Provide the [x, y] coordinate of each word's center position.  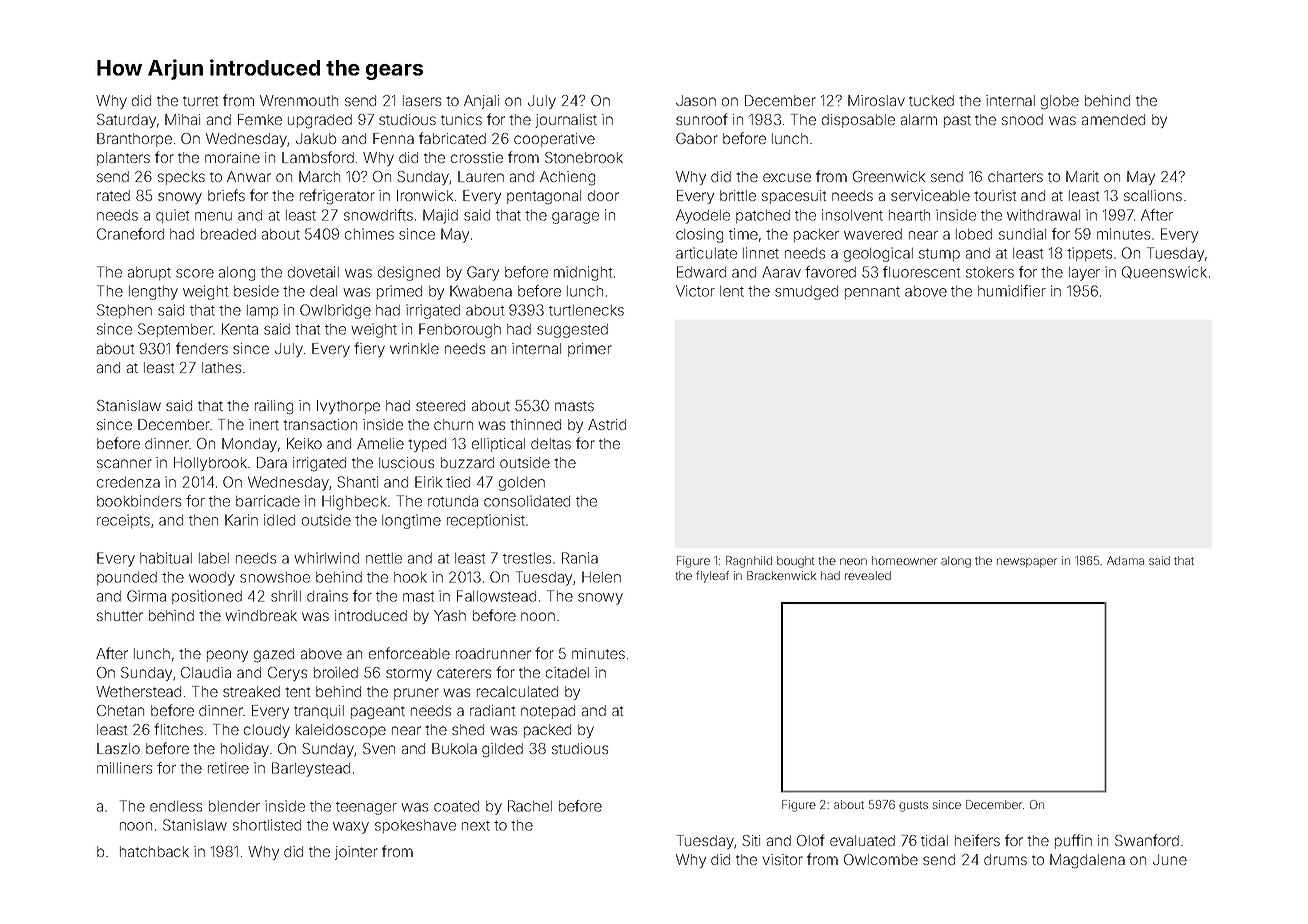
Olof [811, 840]
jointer [356, 853]
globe [1060, 102]
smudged [806, 293]
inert [264, 424]
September [175, 330]
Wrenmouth [299, 100]
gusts [913, 806]
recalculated [517, 691]
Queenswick [1164, 272]
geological [878, 254]
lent [732, 291]
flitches [178, 729]
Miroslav [876, 100]
